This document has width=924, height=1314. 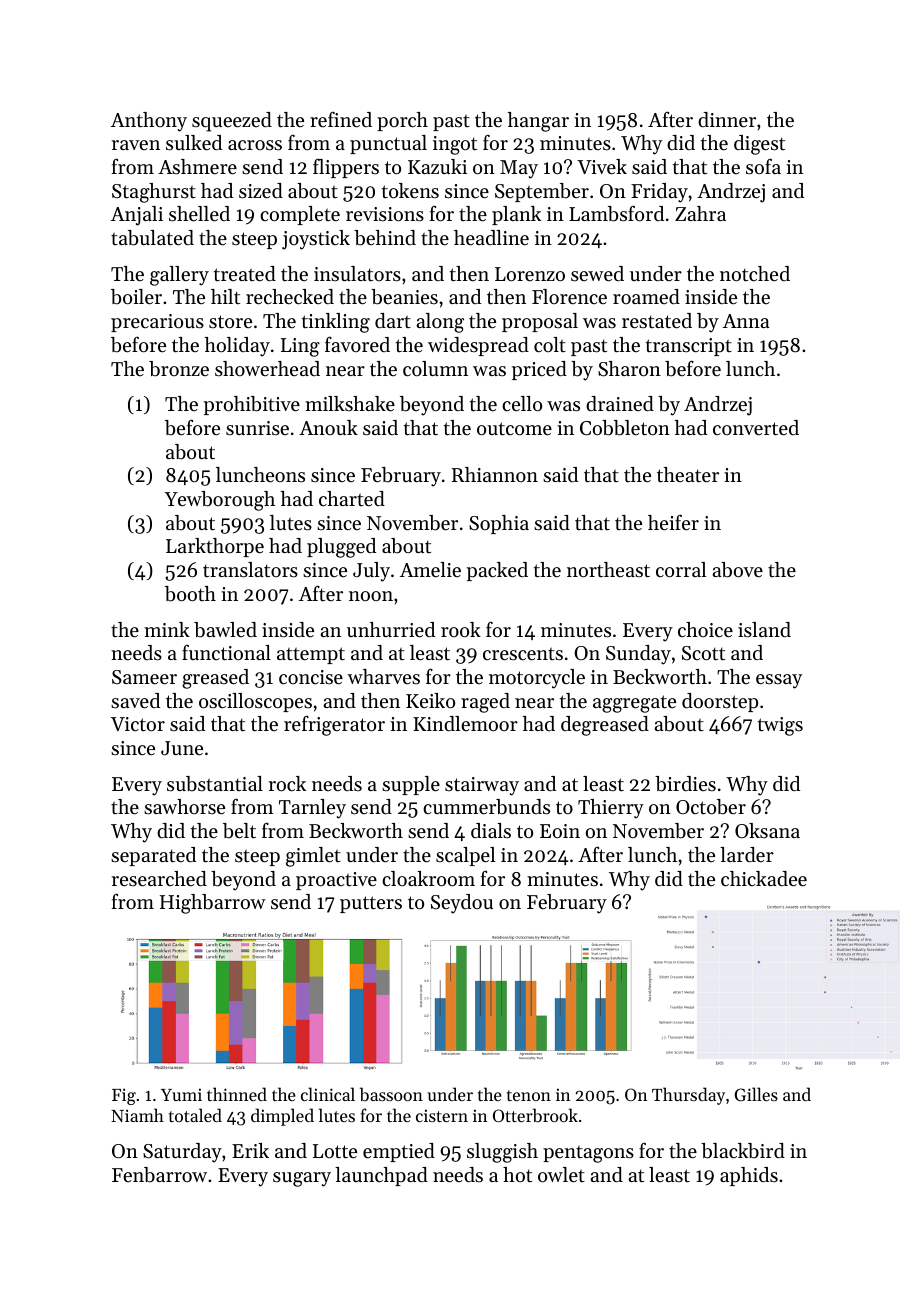 I want to click on northeast, so click(x=608, y=570).
